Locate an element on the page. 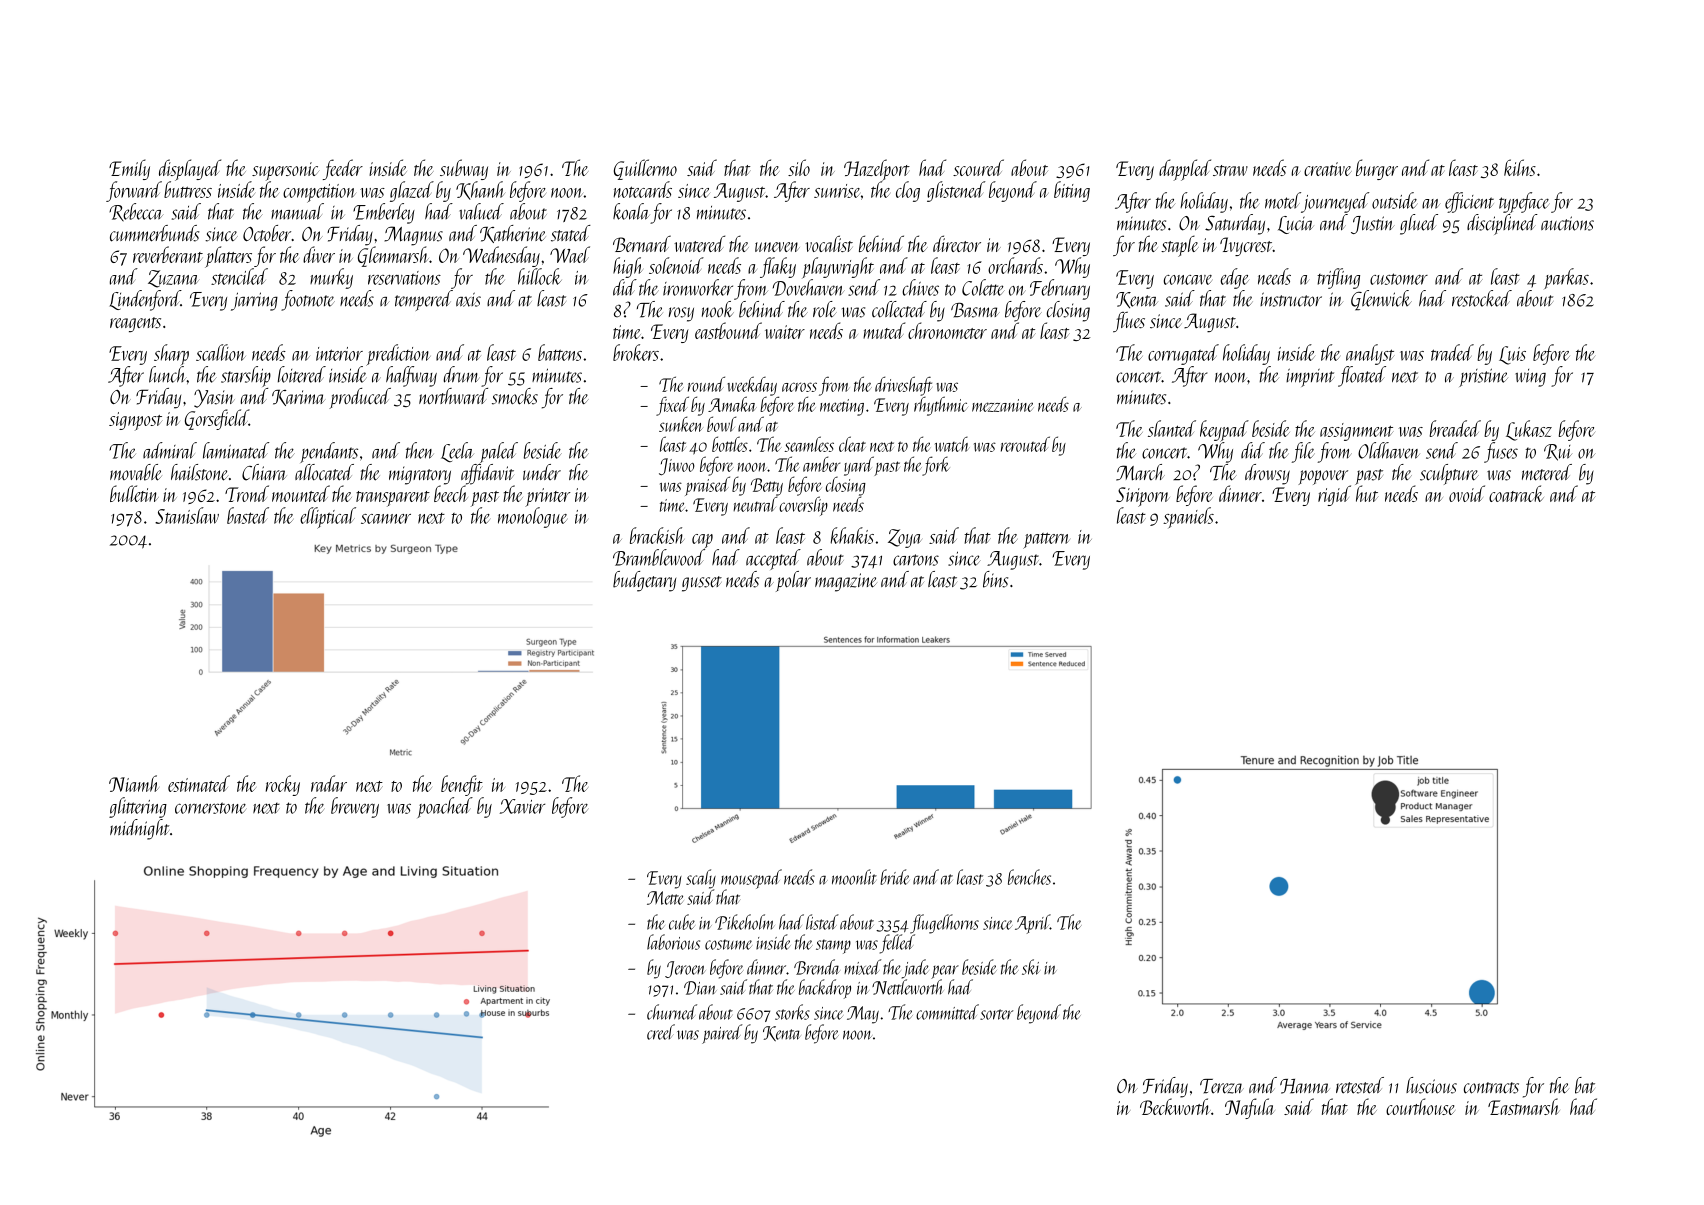 Image resolution: width=1704 pixels, height=1205 pixels. director is located at coordinates (957, 243).
